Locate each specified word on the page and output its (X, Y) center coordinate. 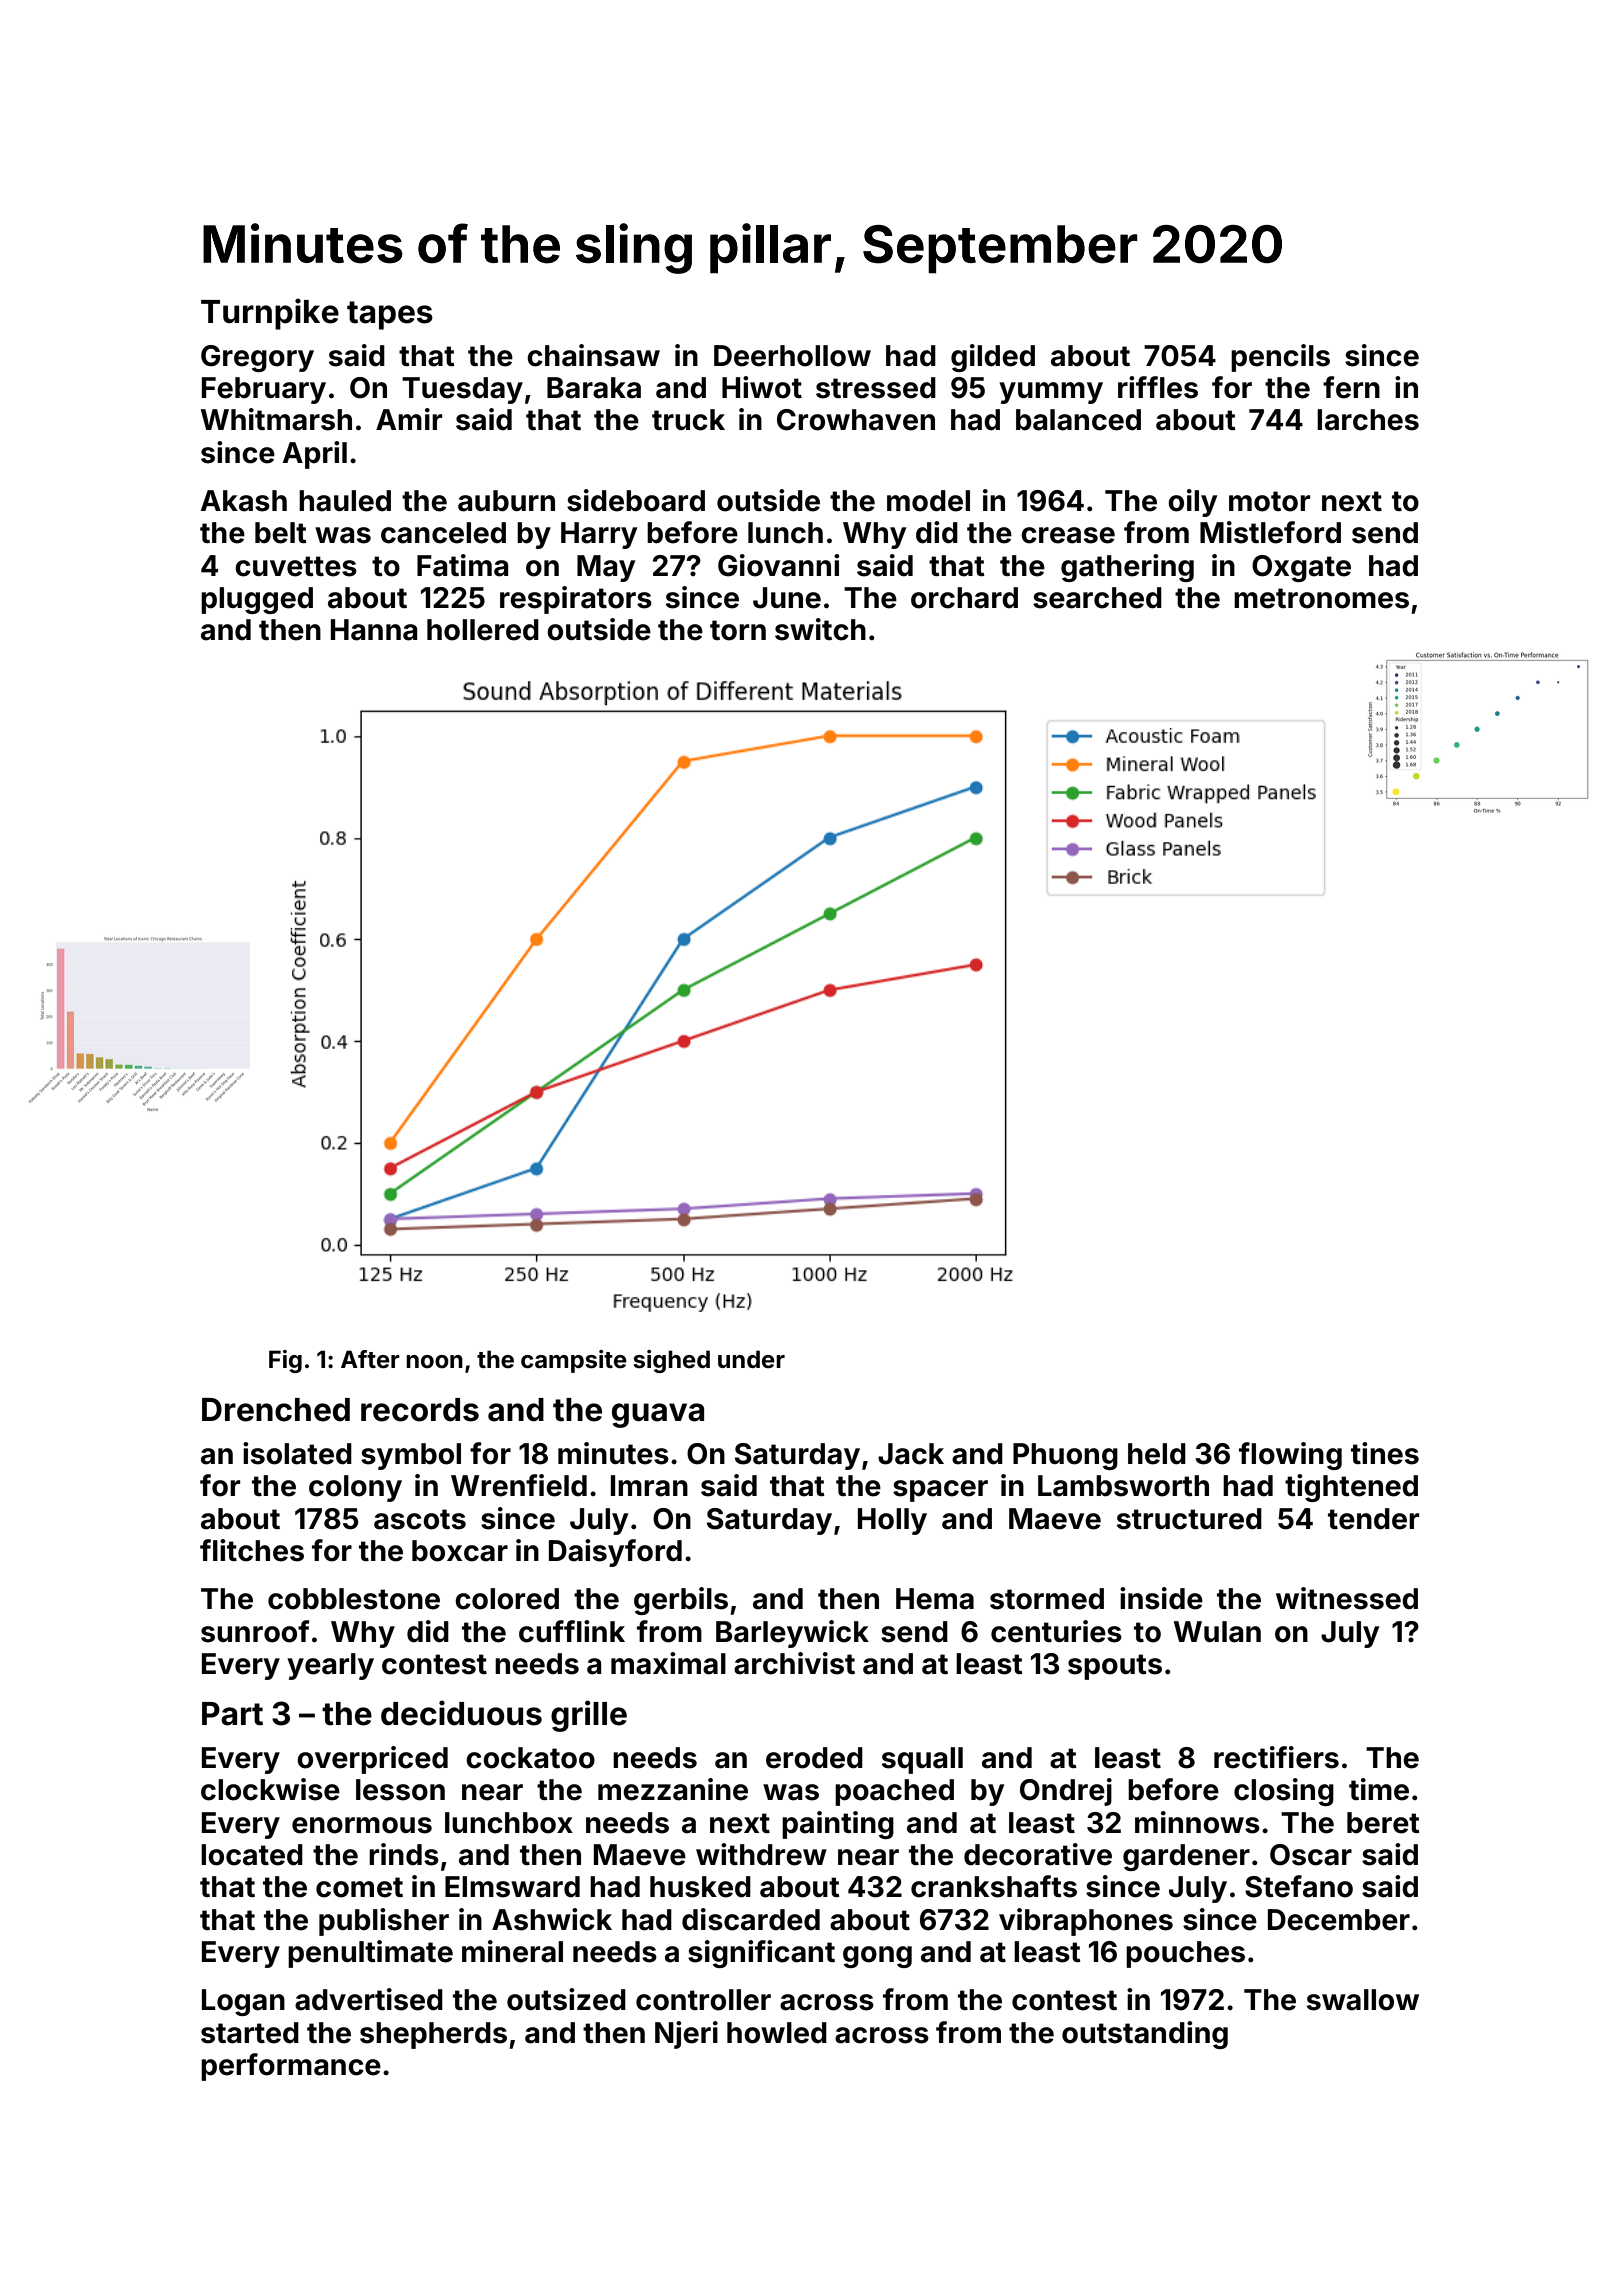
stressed (876, 388)
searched (1097, 598)
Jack (911, 1454)
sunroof (255, 1631)
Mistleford (1270, 532)
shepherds (433, 2035)
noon (434, 1362)
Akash (244, 501)
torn (738, 630)
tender (1373, 1519)
